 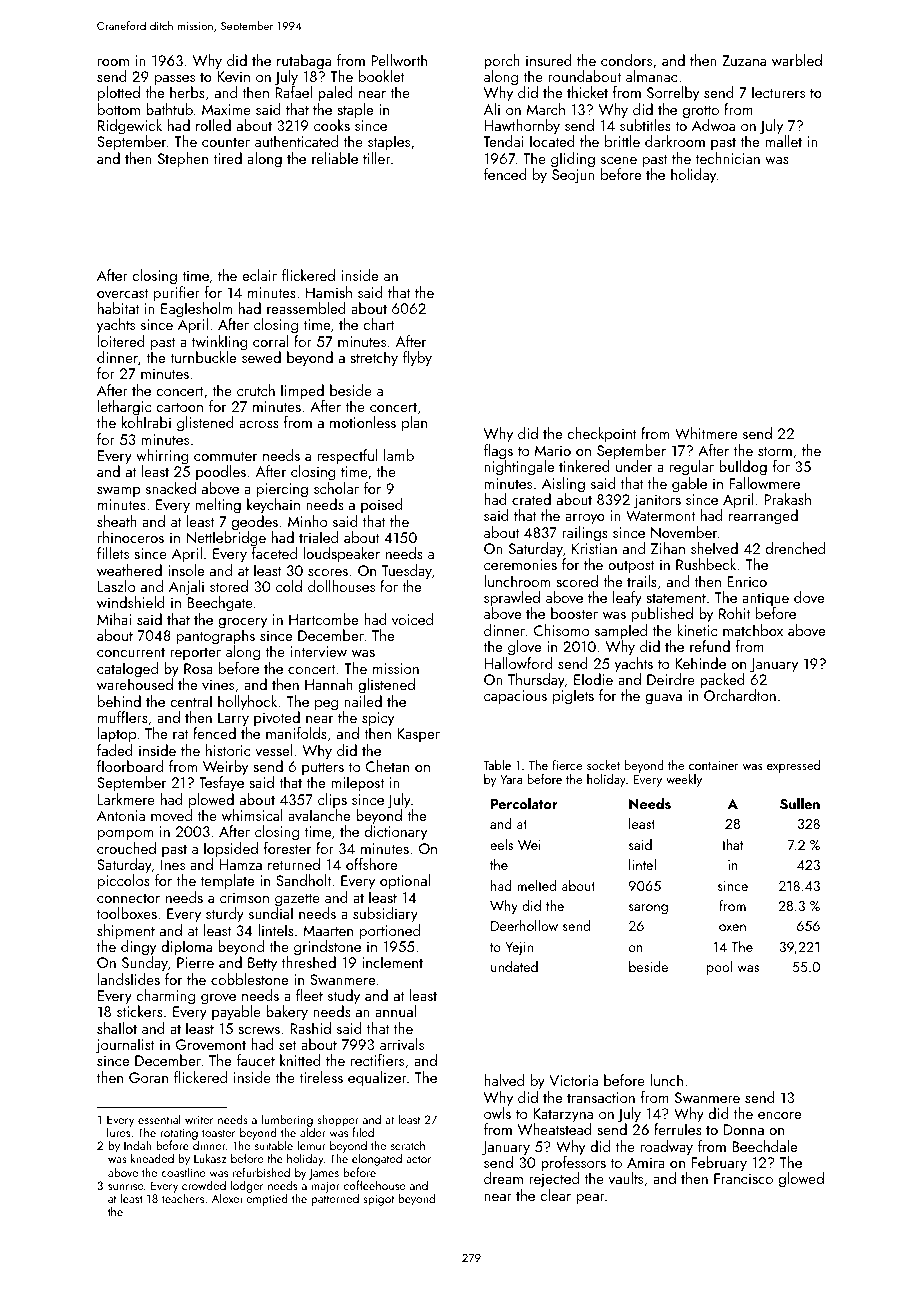 What do you see at coordinates (377, 158) in the screenshot?
I see `tiller` at bounding box center [377, 158].
